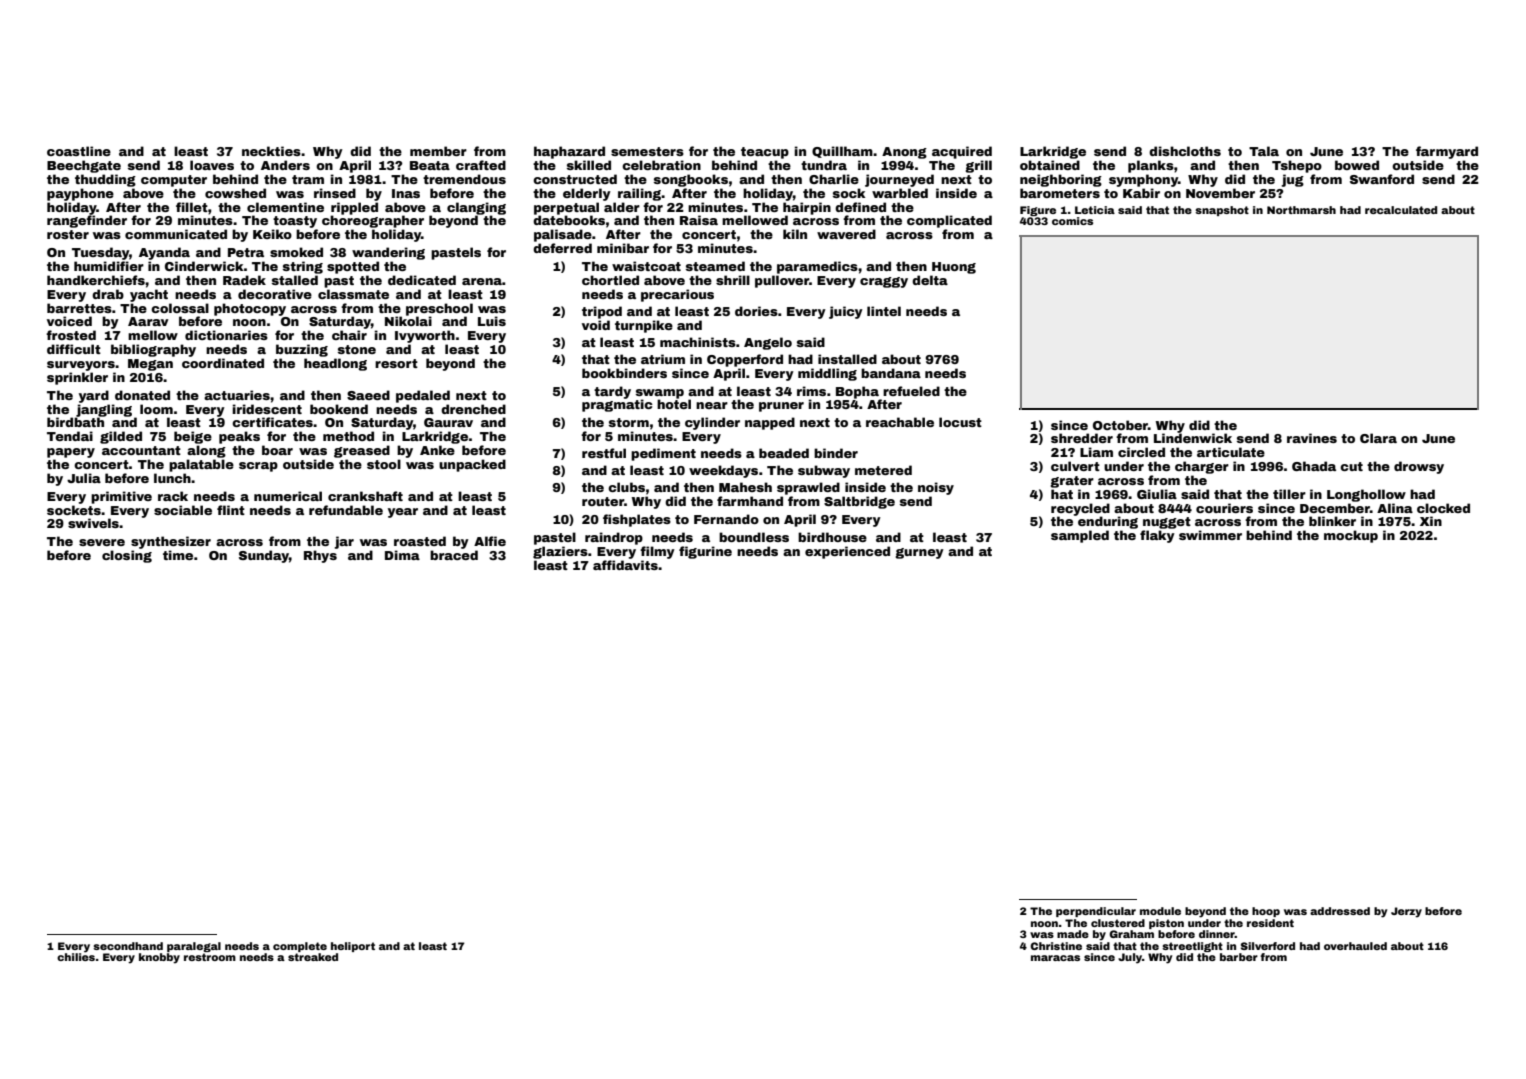 This screenshot has width=1526, height=1079. Describe the element at coordinates (698, 342) in the screenshot. I see `machinists` at that location.
